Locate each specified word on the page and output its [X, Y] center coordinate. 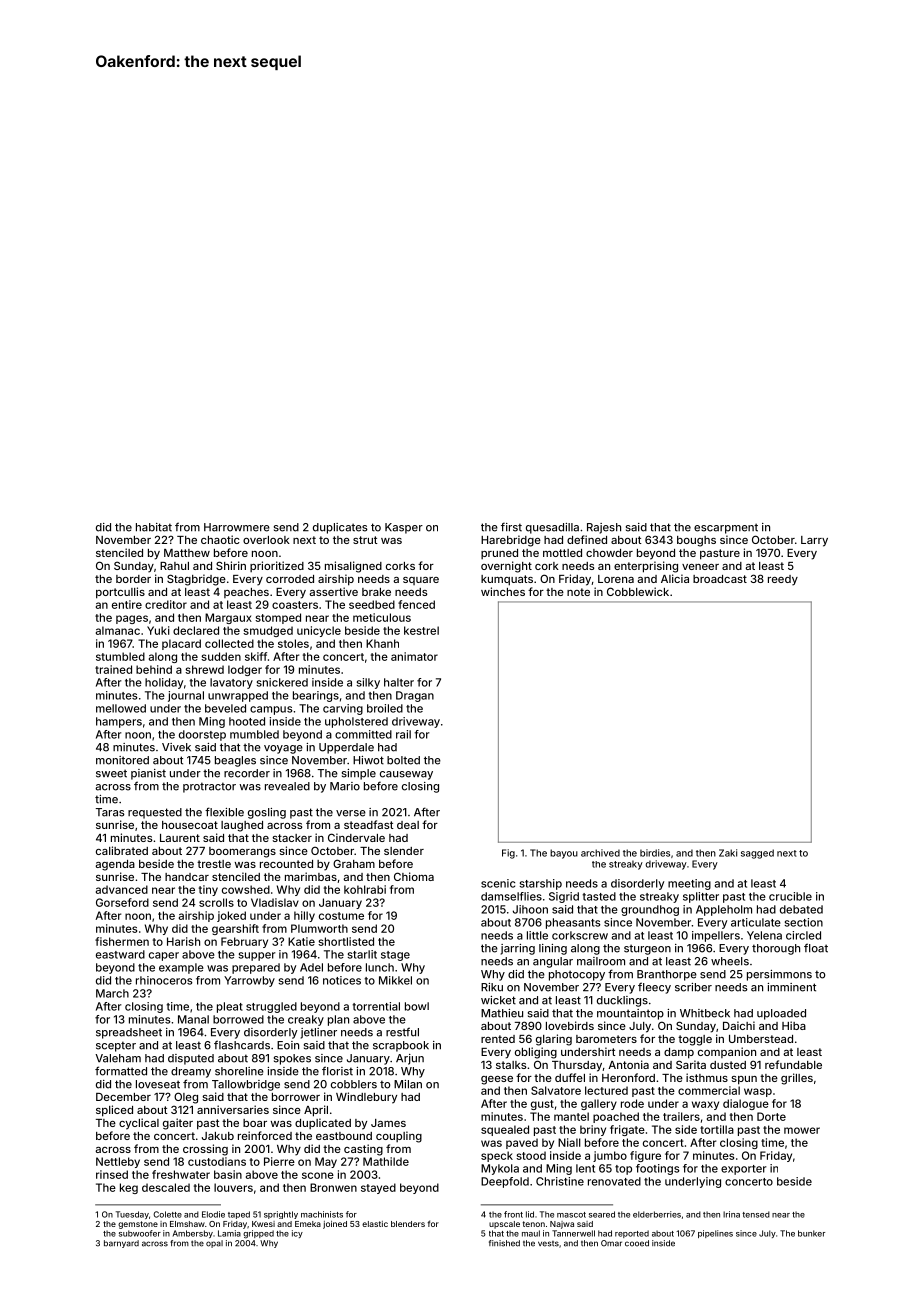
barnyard [121, 1244]
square [421, 581]
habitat [154, 527]
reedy [783, 580]
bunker [811, 1233]
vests [548, 1244]
